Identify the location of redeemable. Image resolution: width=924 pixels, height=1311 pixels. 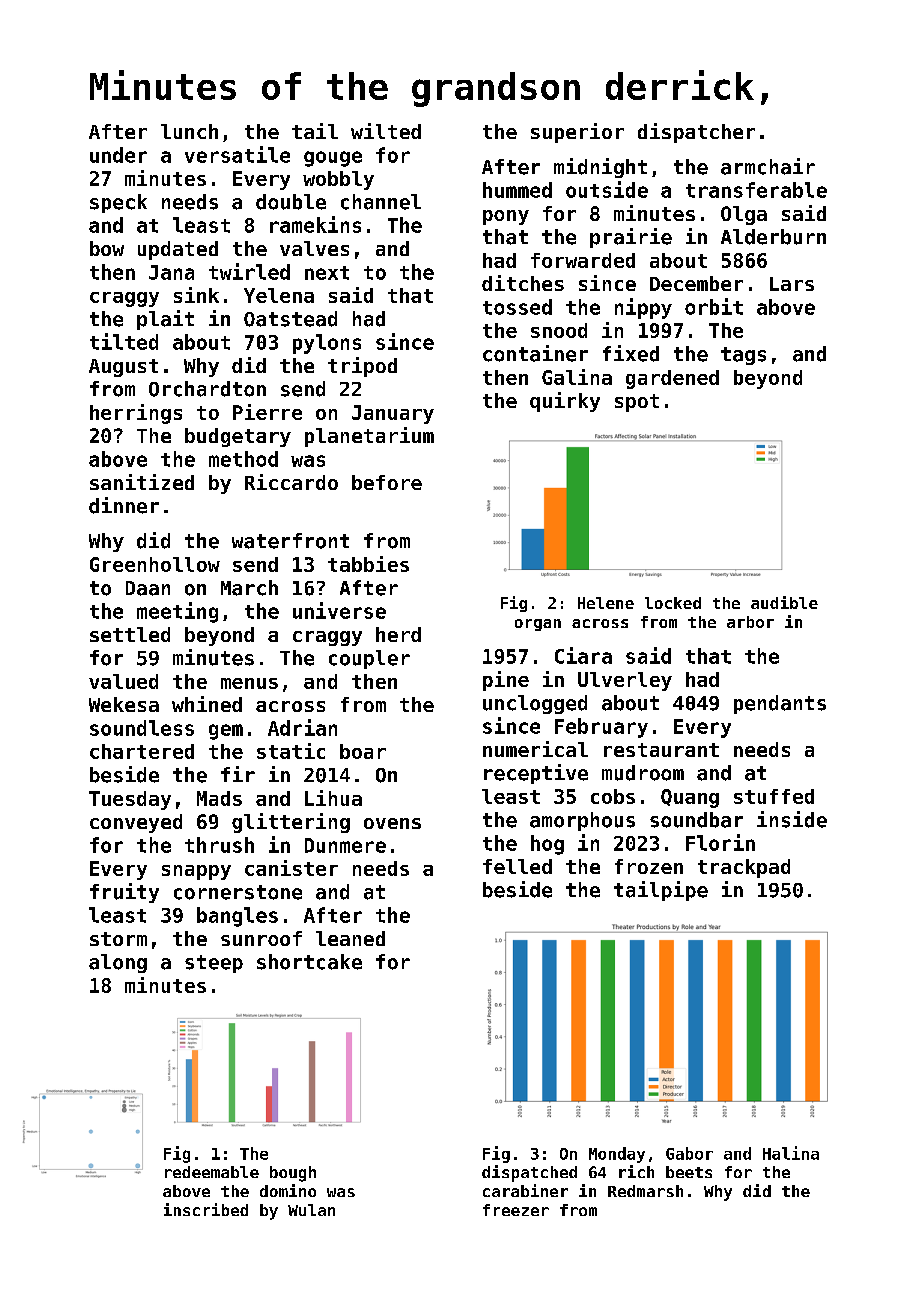
(212, 1172).
